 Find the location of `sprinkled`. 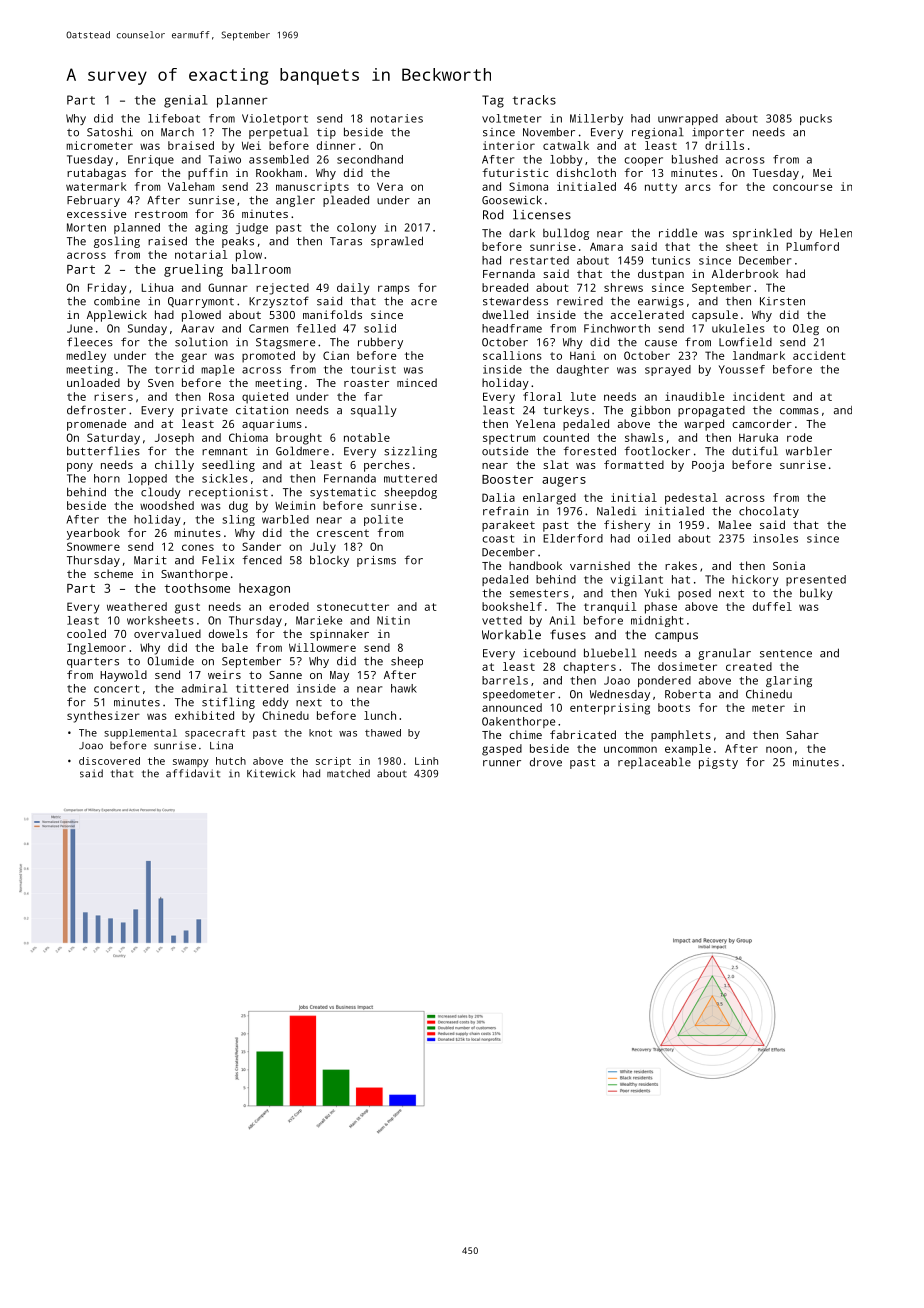

sprinkled is located at coordinates (762, 234).
